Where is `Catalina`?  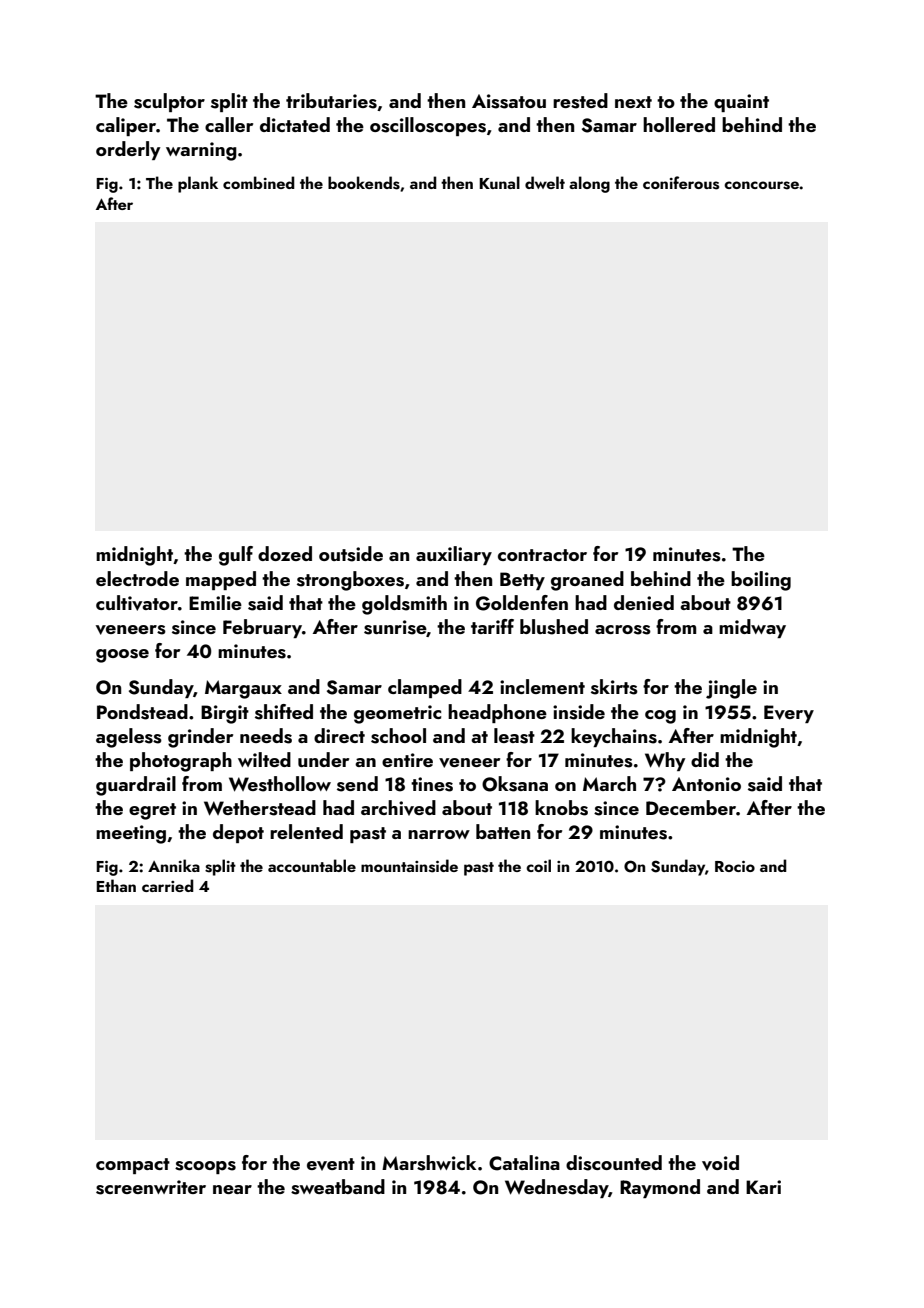
Catalina is located at coordinates (524, 1163).
